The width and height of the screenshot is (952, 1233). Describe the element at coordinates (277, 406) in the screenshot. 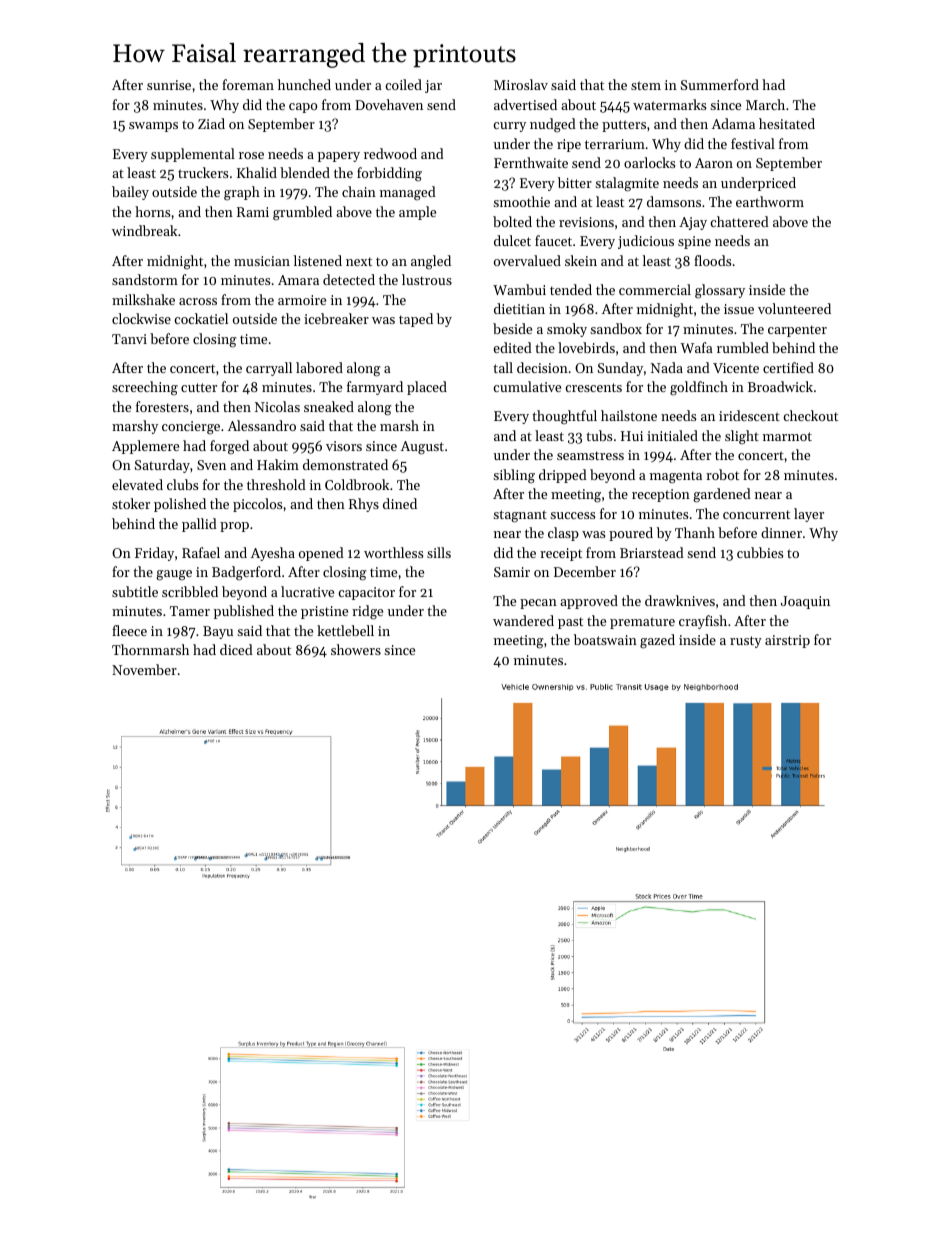

I see `Nicolas` at that location.
